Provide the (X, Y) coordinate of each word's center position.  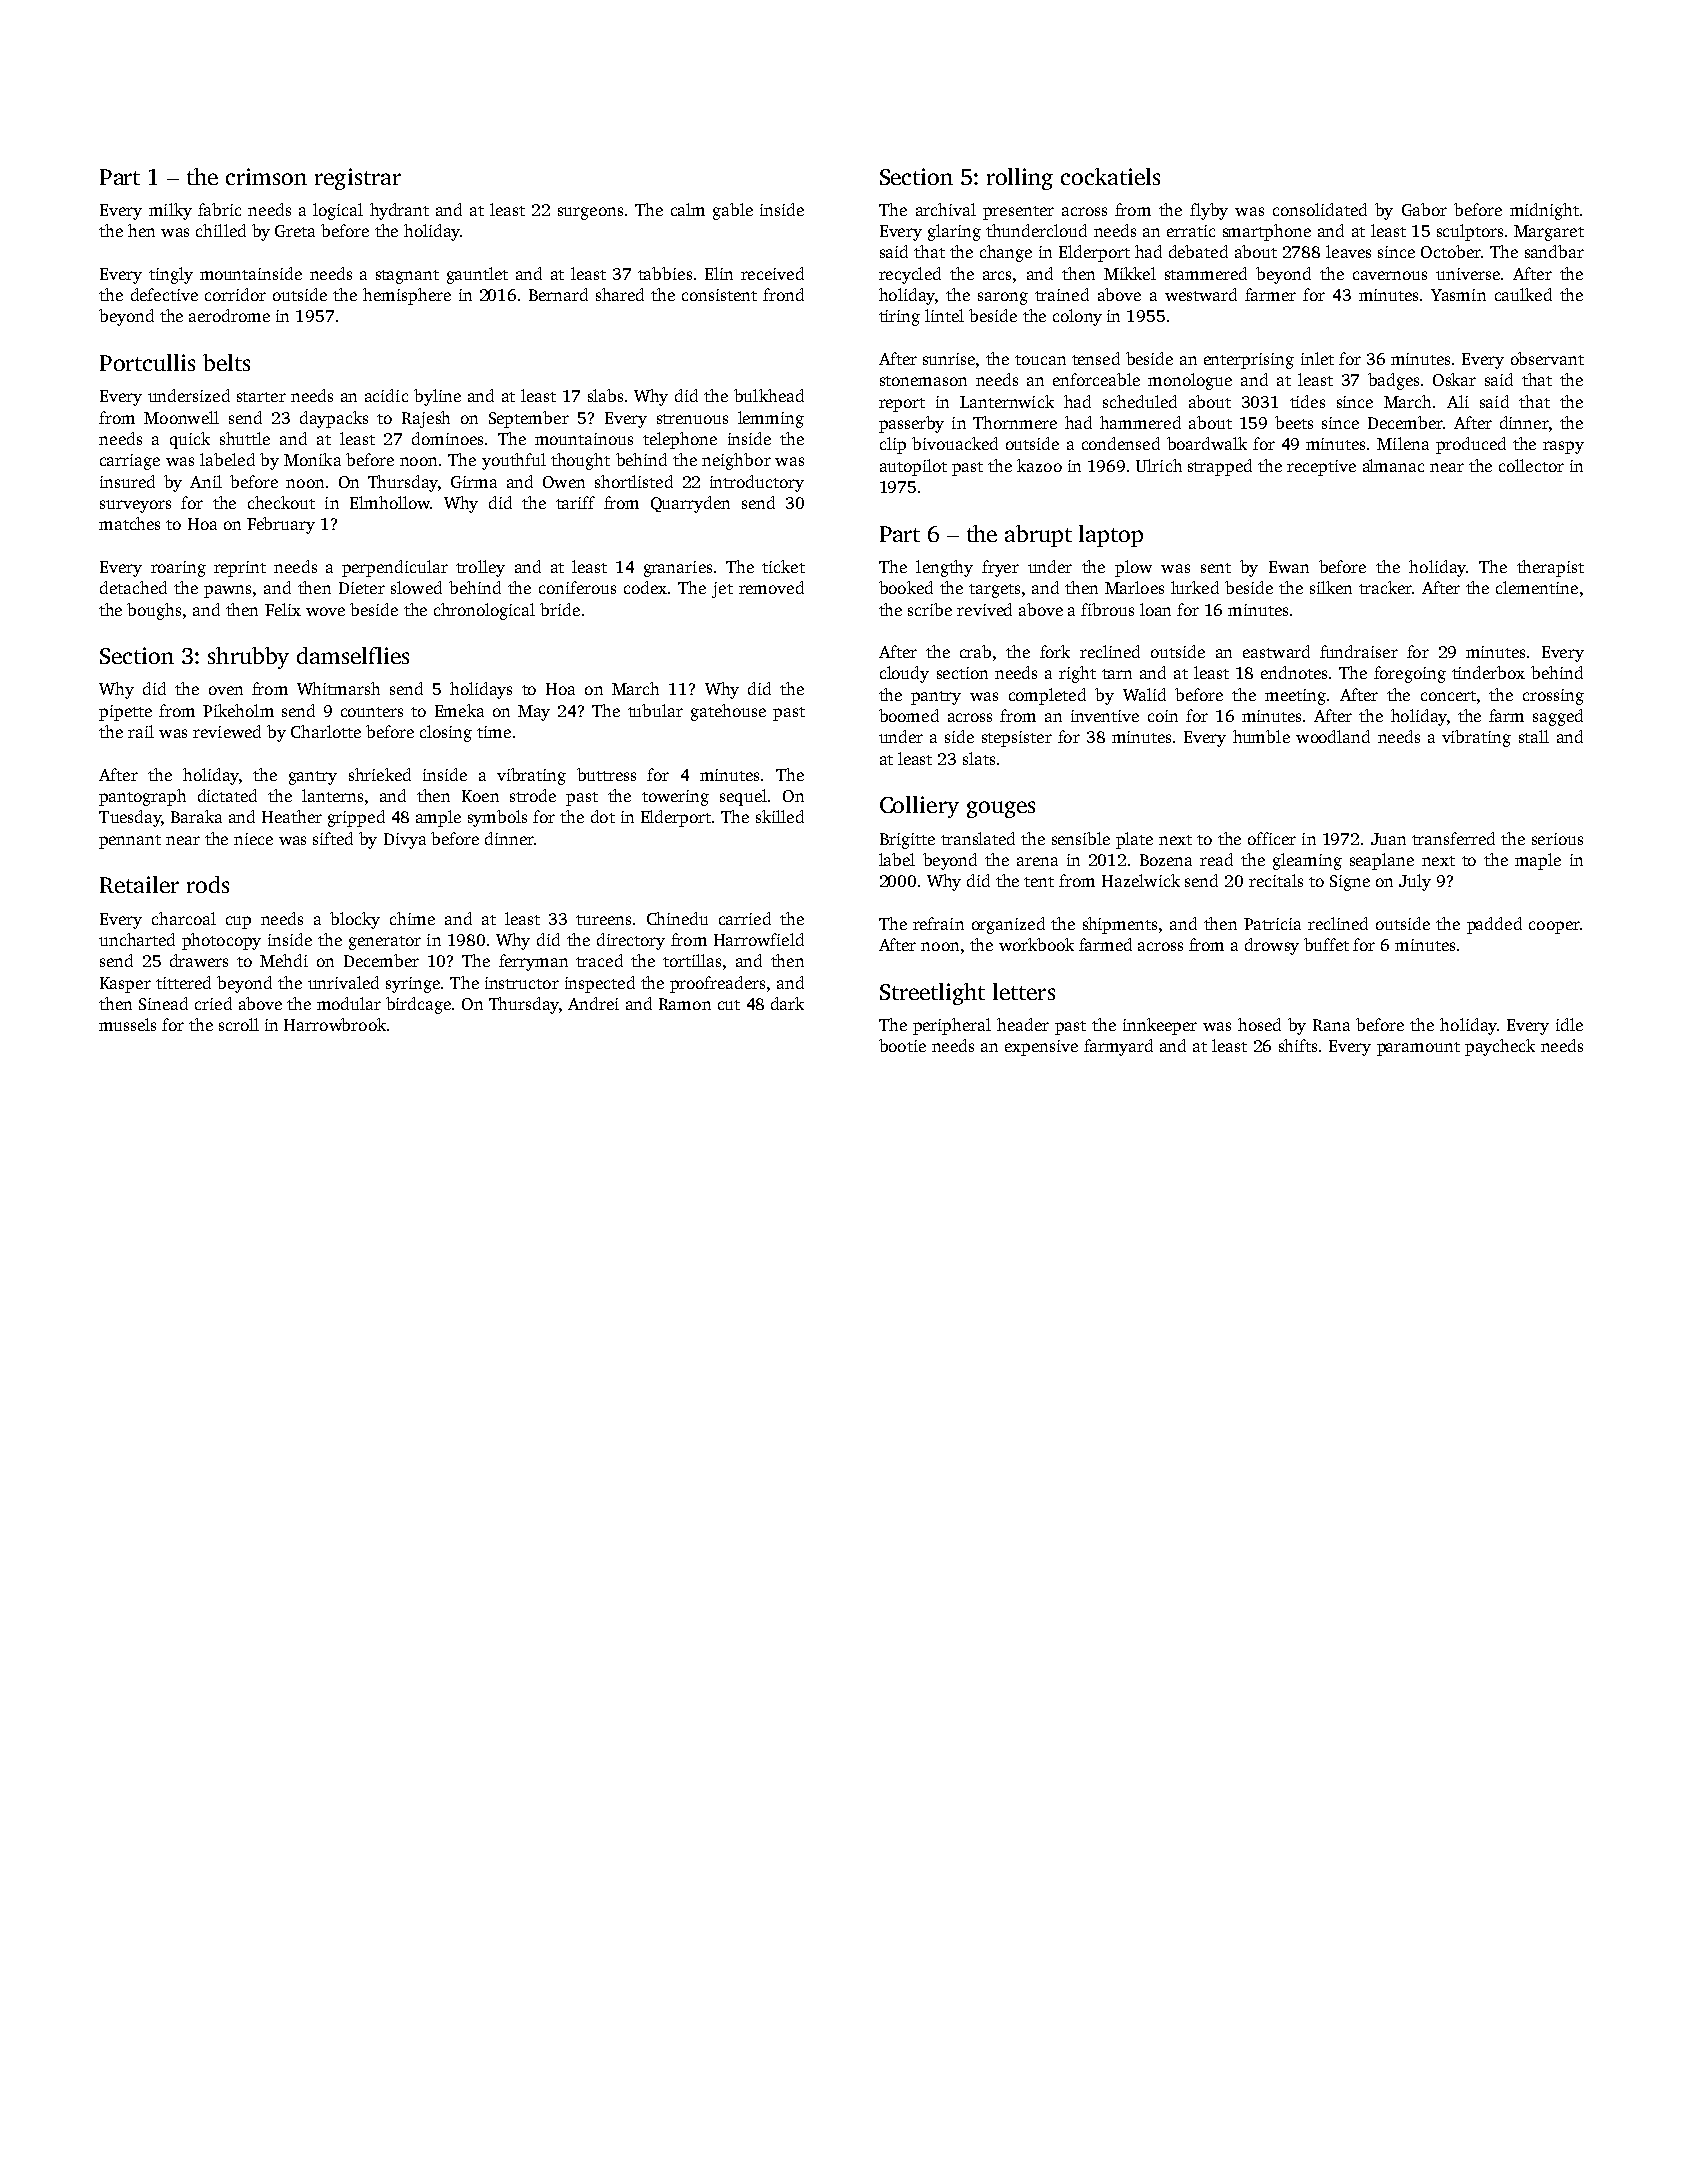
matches (129, 523)
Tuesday (130, 818)
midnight (1544, 211)
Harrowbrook (335, 1024)
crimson (266, 176)
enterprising (1249, 361)
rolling (1020, 179)
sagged (1558, 717)
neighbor (736, 461)
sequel (743, 797)
